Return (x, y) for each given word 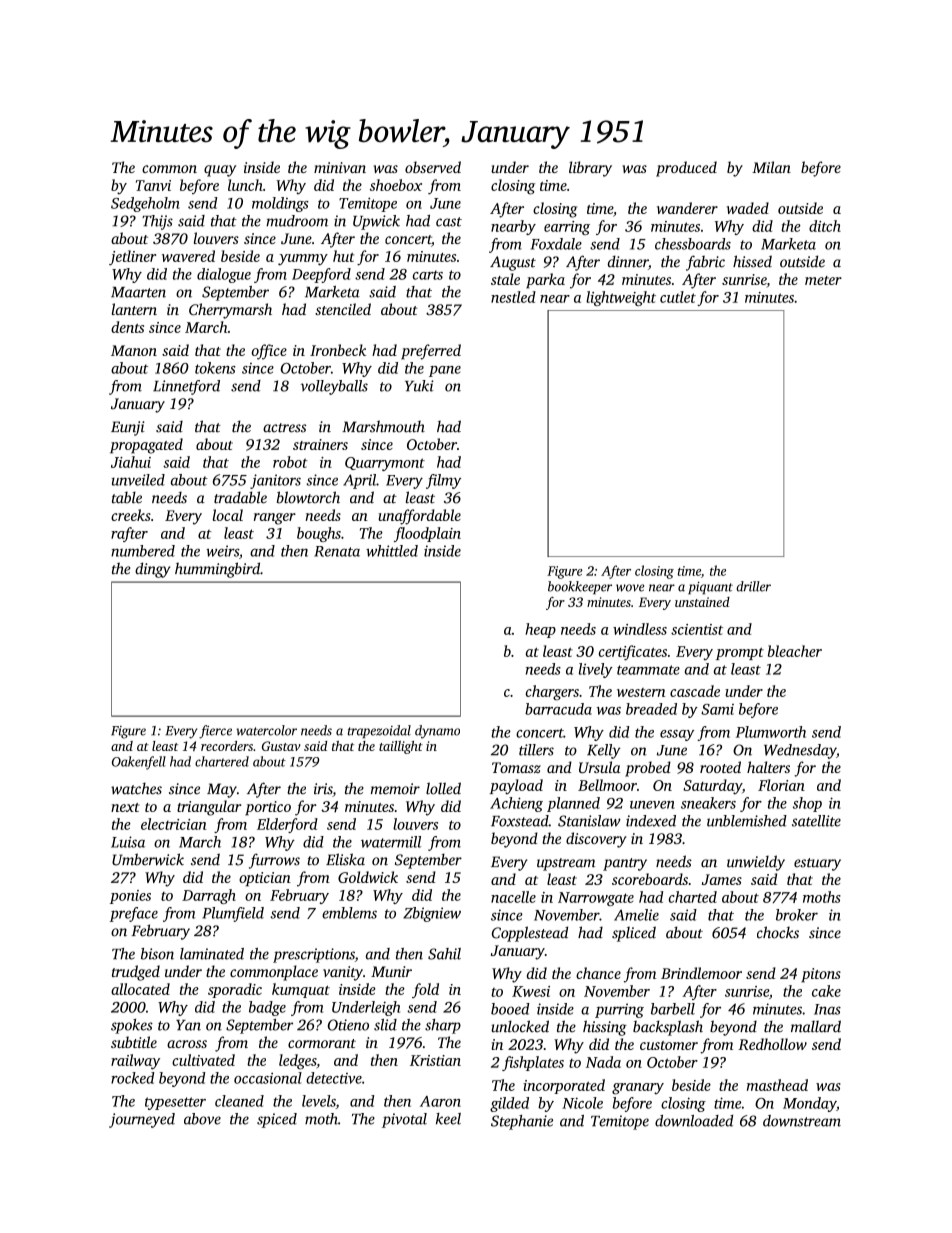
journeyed (142, 1120)
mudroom (297, 221)
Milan (771, 167)
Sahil (444, 954)
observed (433, 167)
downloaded (694, 1121)
